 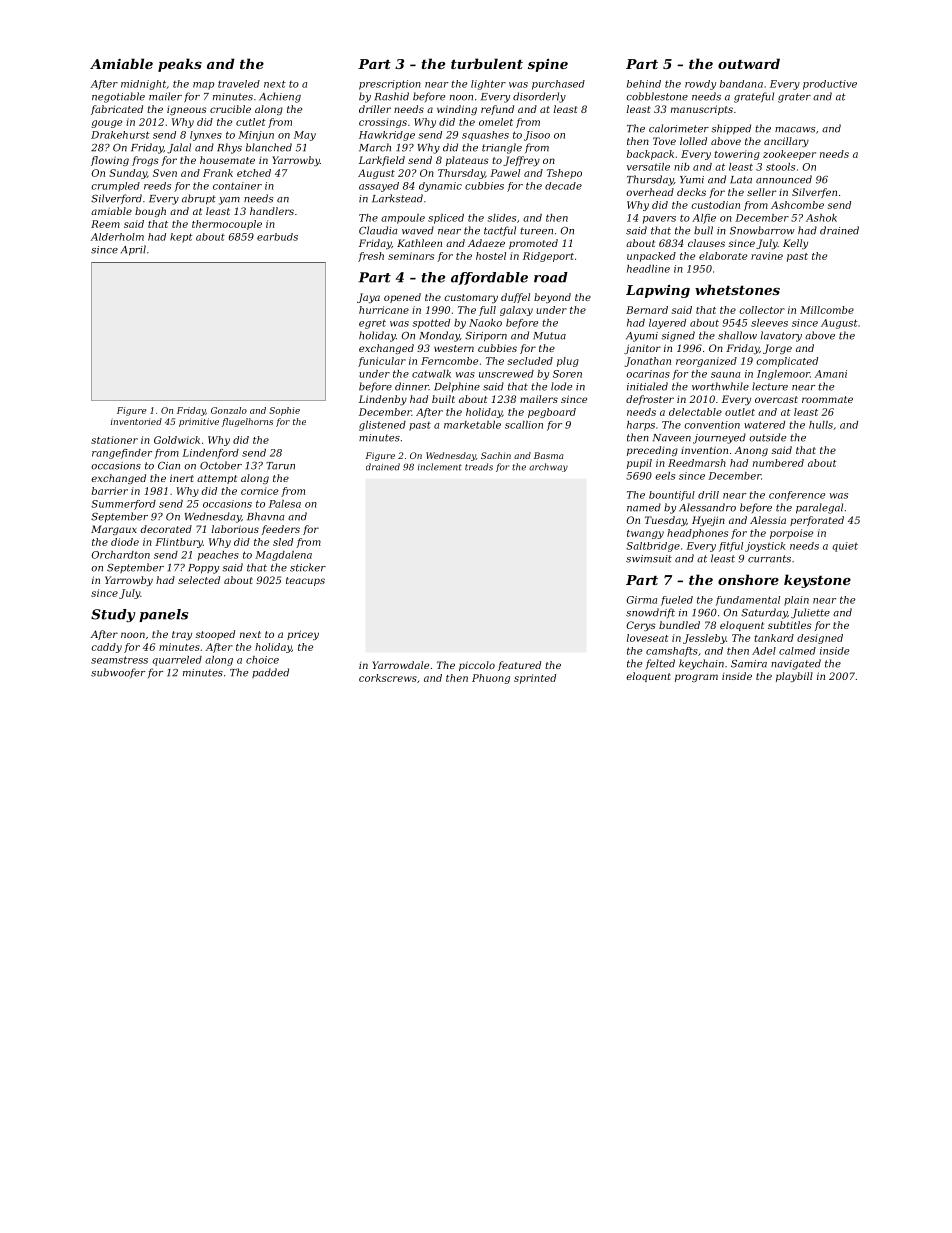 I want to click on Gonzalo, so click(x=229, y=410).
